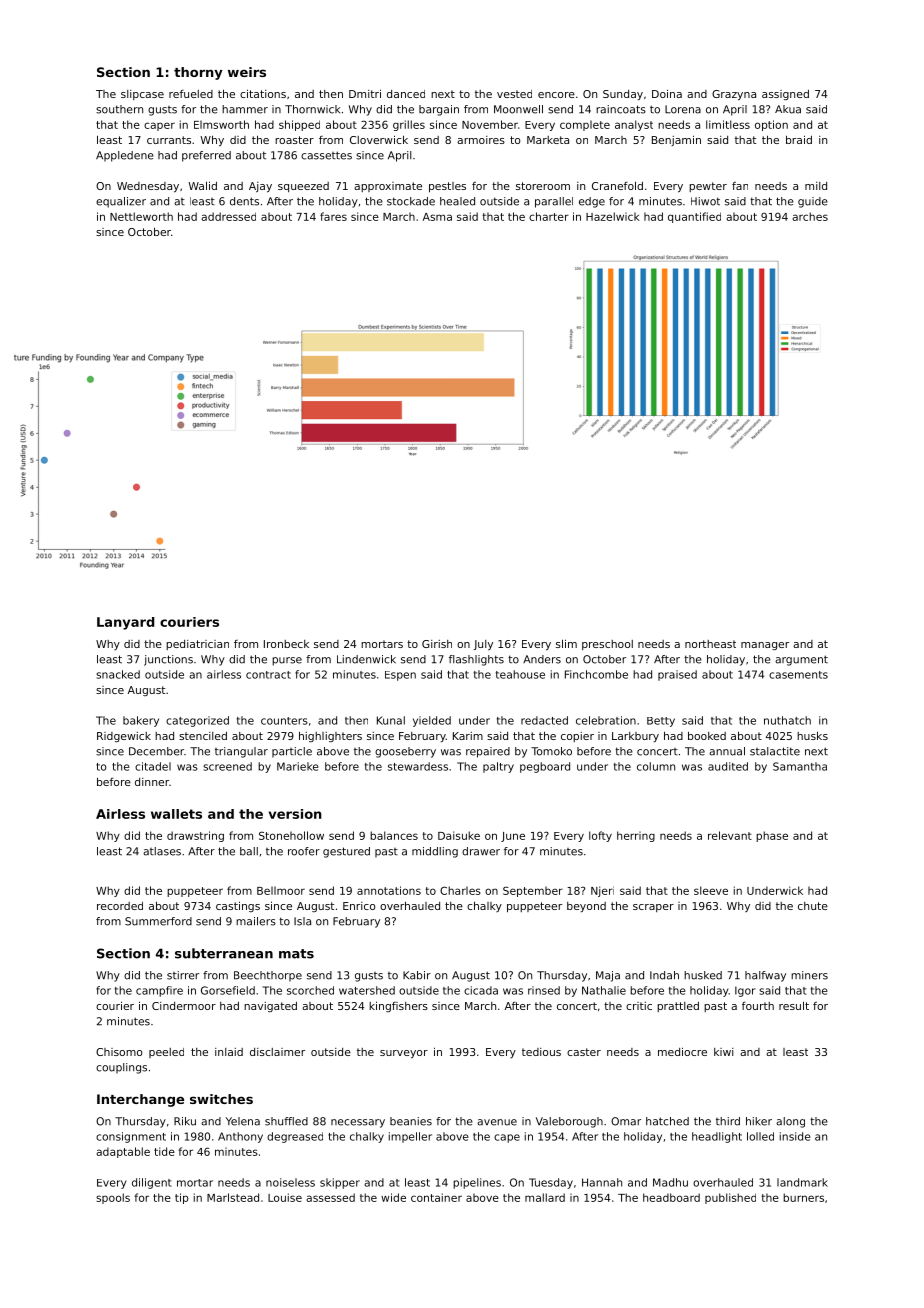  I want to click on surveyor, so click(404, 1054).
